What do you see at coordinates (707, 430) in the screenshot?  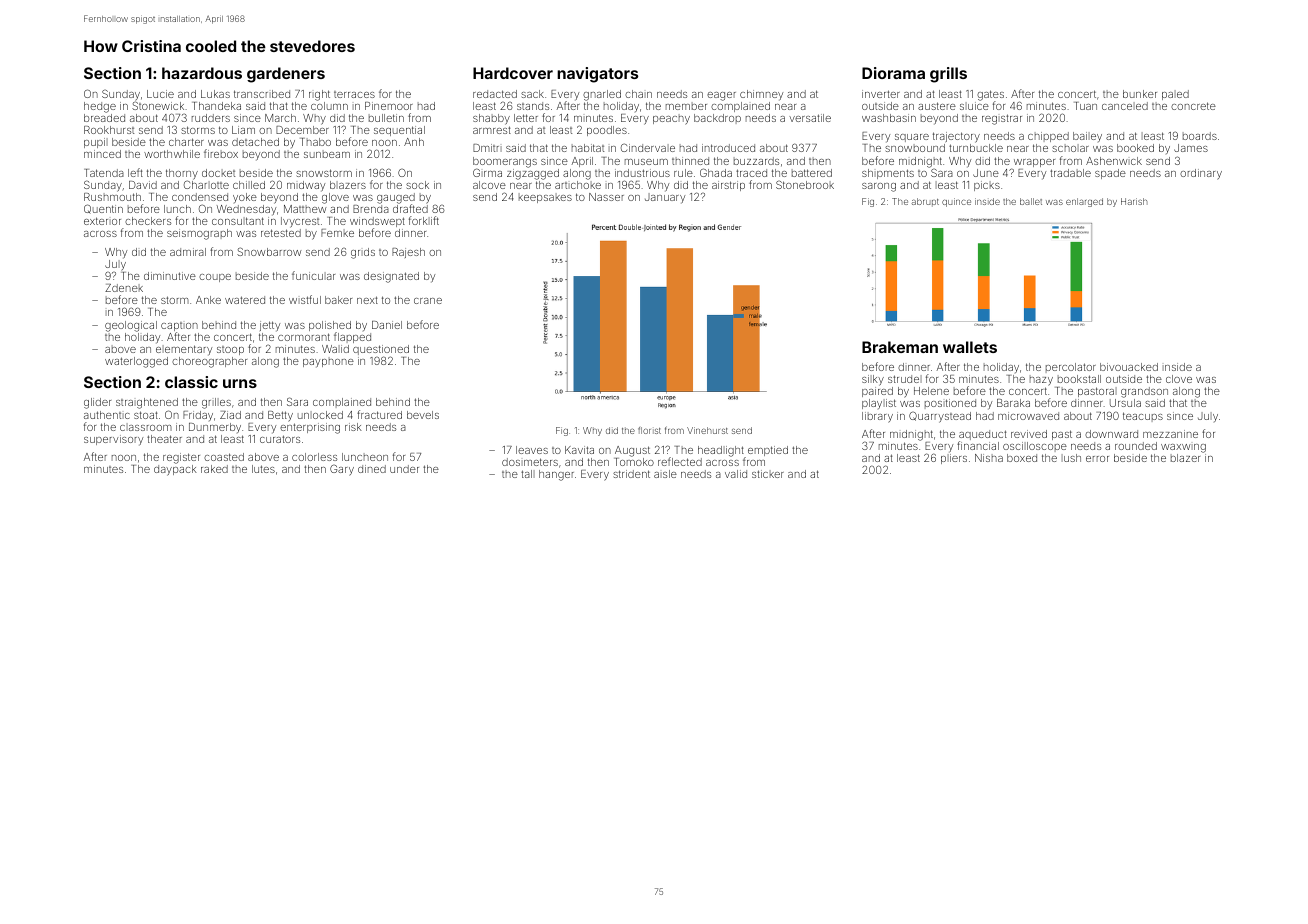 I see `Vinehurst` at bounding box center [707, 430].
